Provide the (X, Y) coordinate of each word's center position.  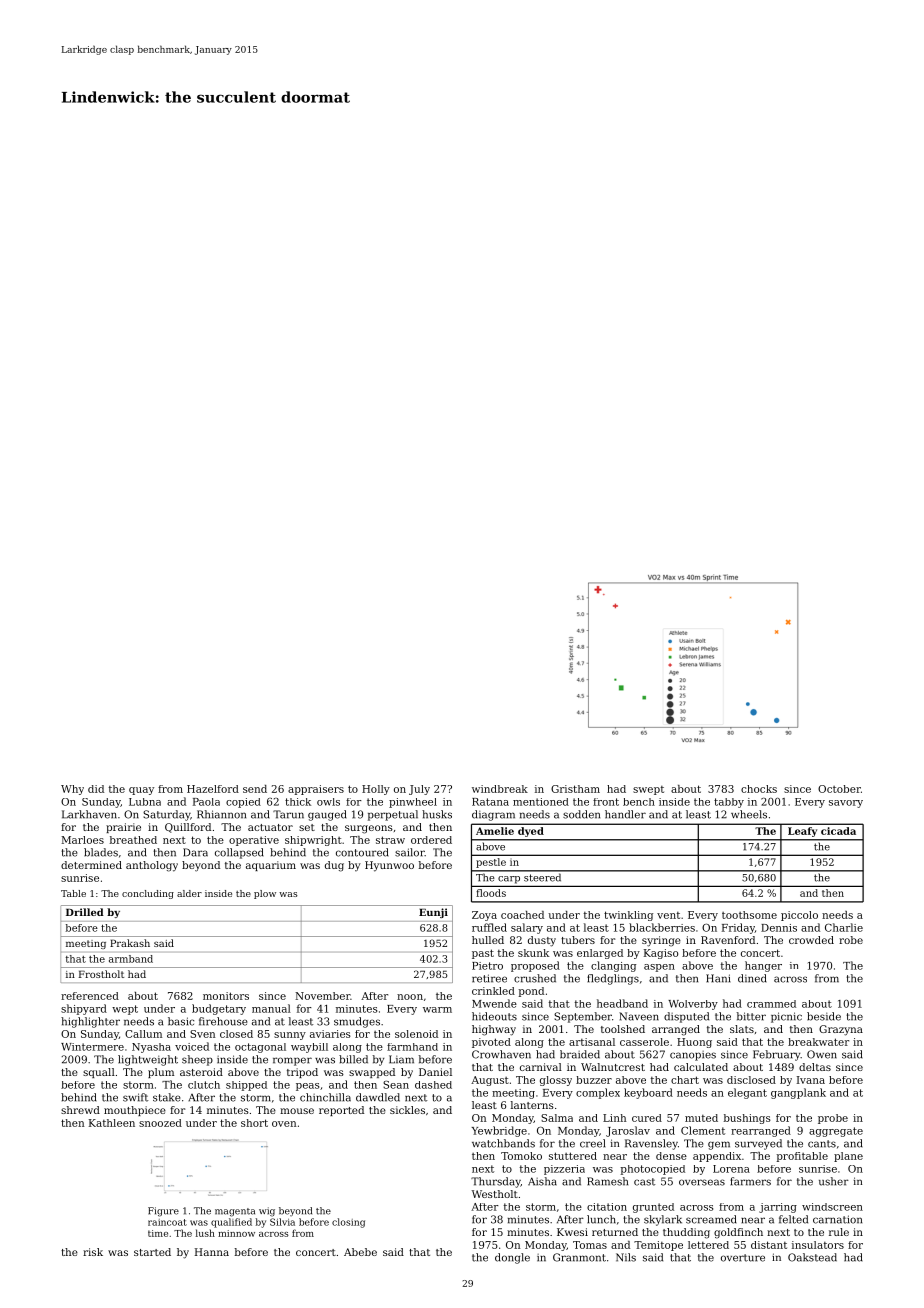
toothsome (749, 915)
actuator (270, 827)
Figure (163, 1212)
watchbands (503, 1143)
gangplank (798, 1093)
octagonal (260, 1048)
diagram (493, 815)
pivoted (491, 1043)
